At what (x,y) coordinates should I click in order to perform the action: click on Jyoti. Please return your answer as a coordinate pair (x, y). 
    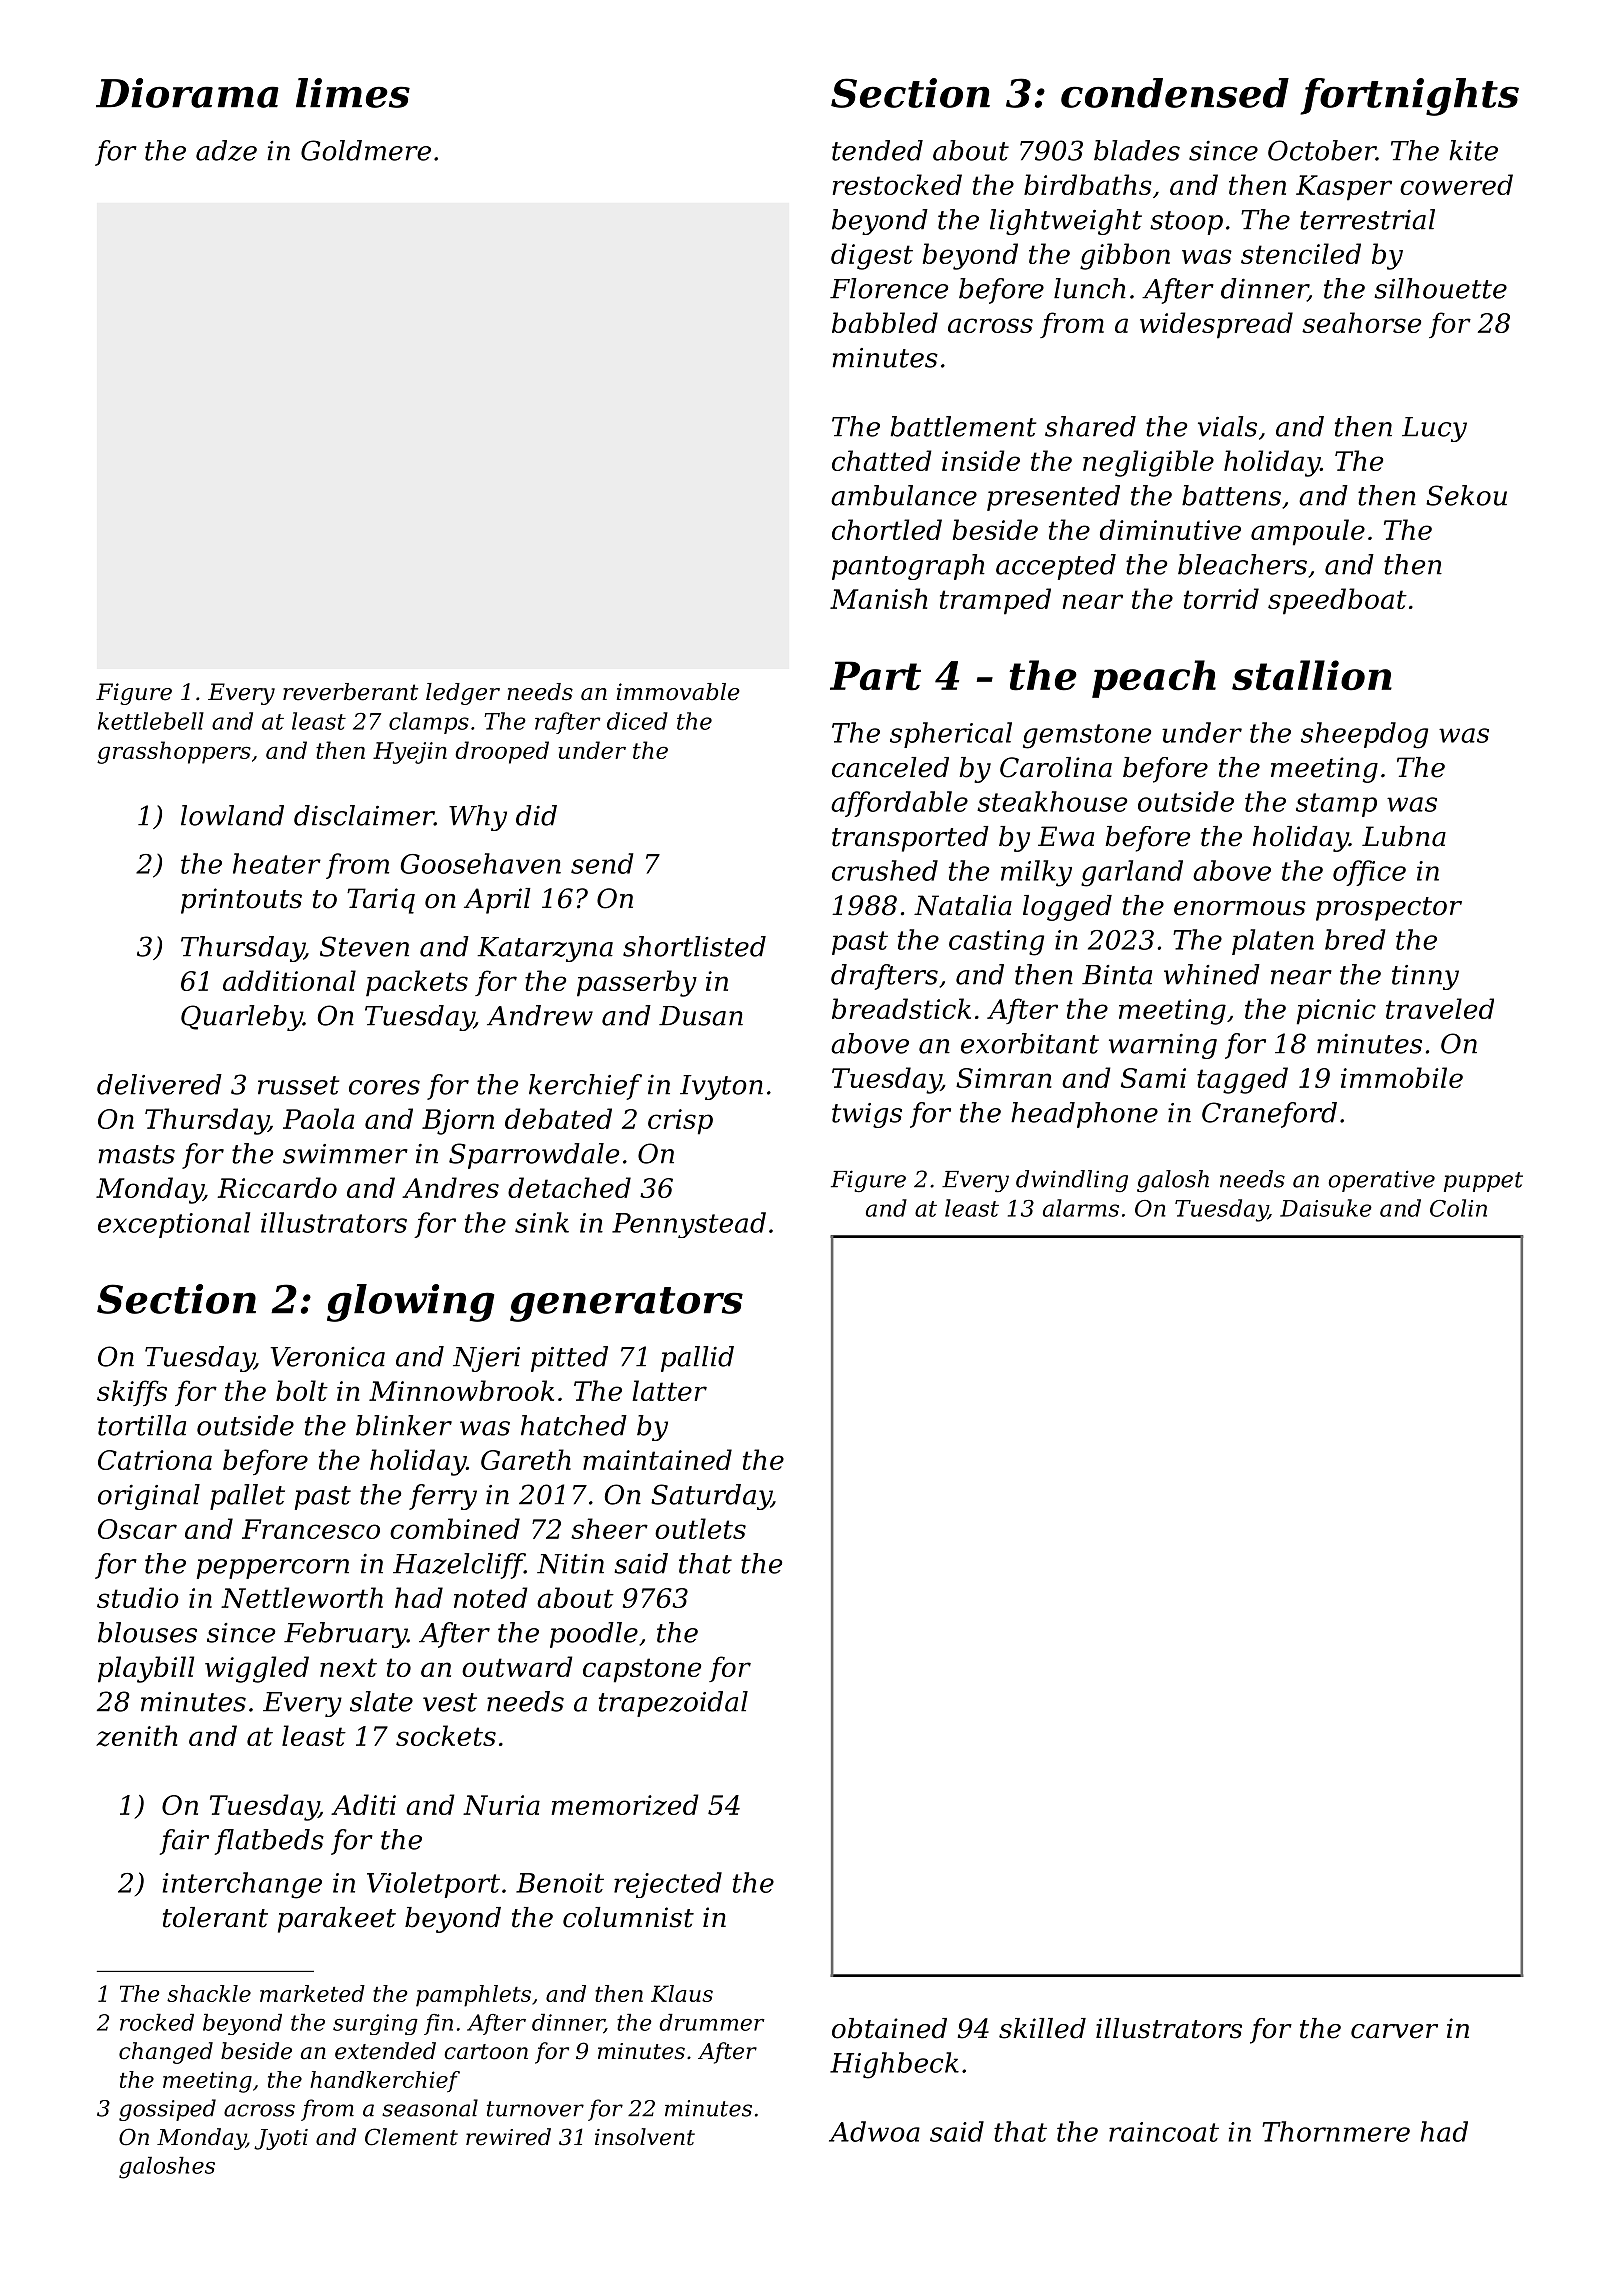
    Looking at the image, I should click on (281, 2139).
